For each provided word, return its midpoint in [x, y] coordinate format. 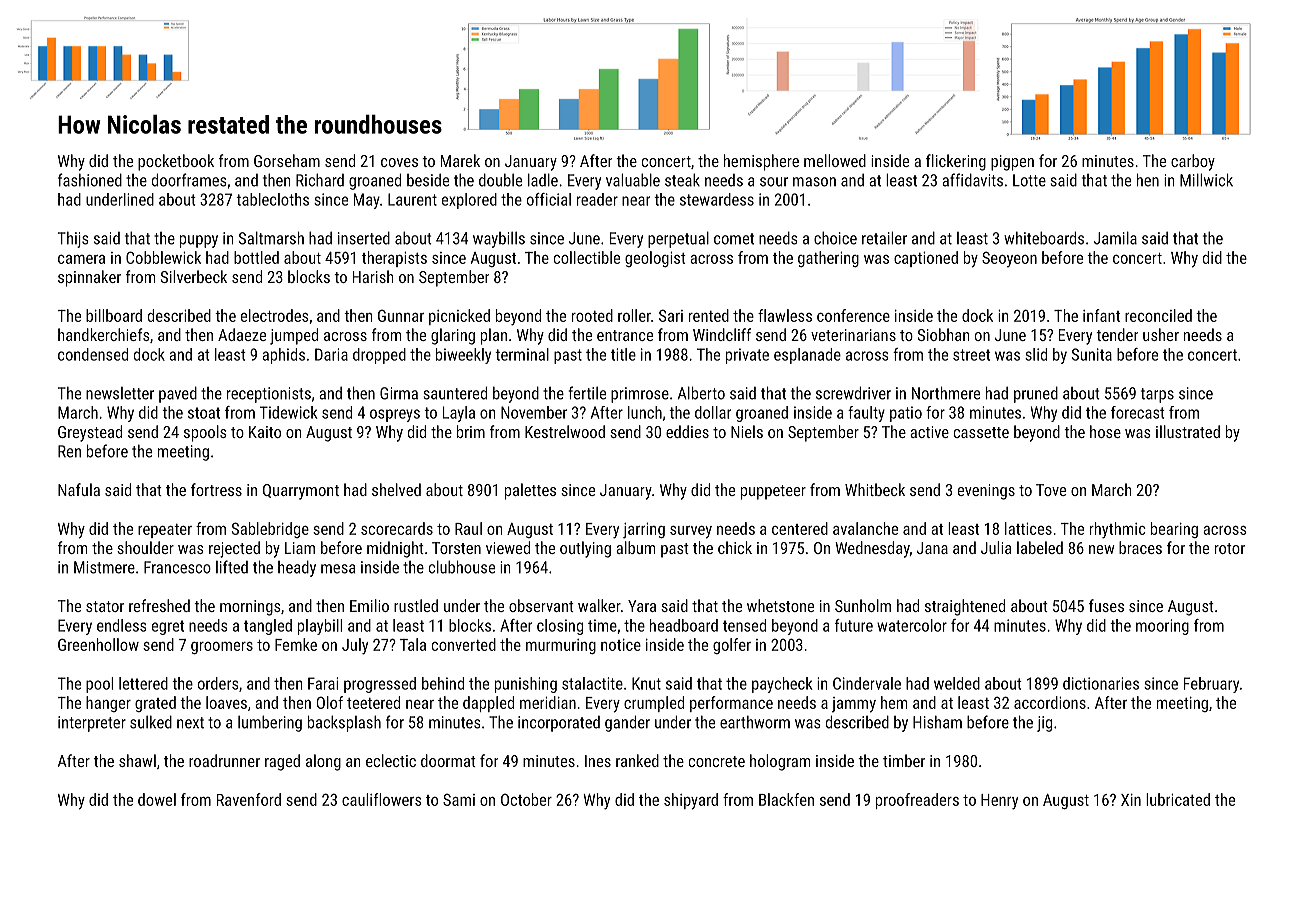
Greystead [90, 433]
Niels [747, 431]
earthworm [755, 722]
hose [1105, 431]
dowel [157, 799]
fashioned [90, 180]
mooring [1162, 627]
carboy [1193, 162]
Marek [460, 160]
